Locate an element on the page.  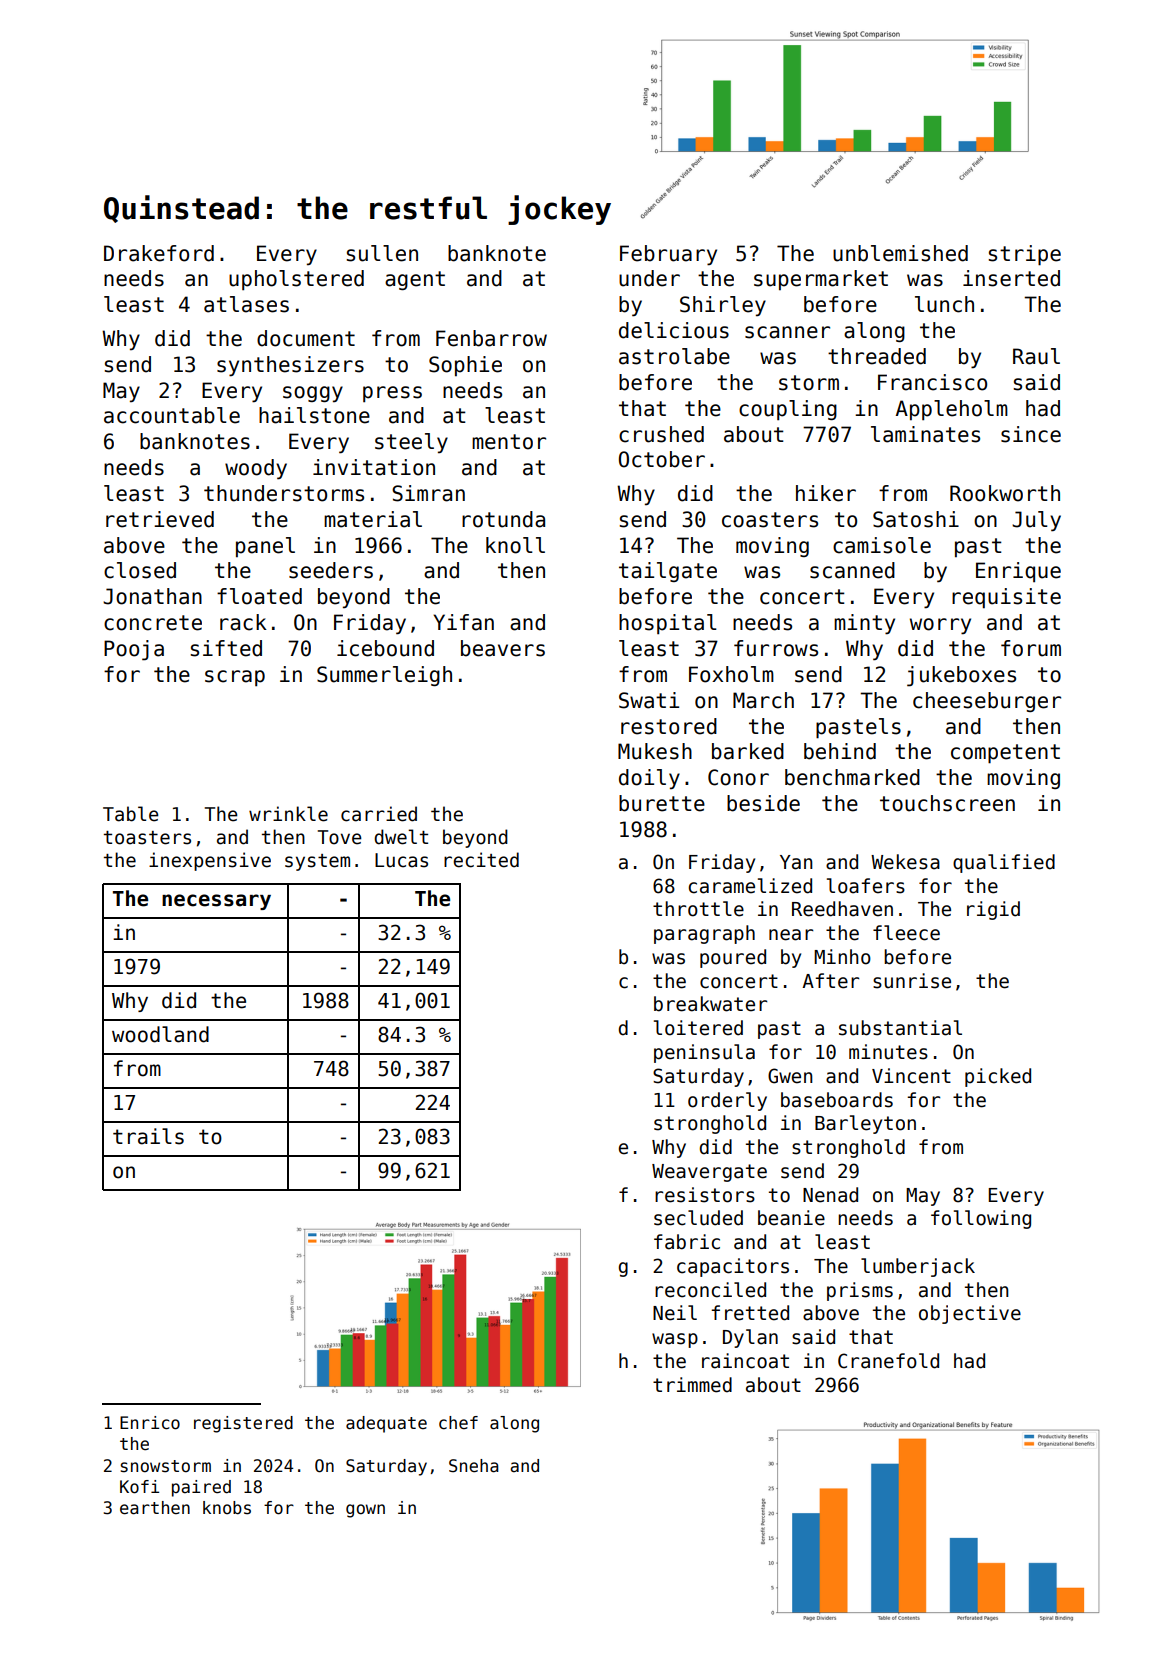
Sneha is located at coordinates (474, 1466).
